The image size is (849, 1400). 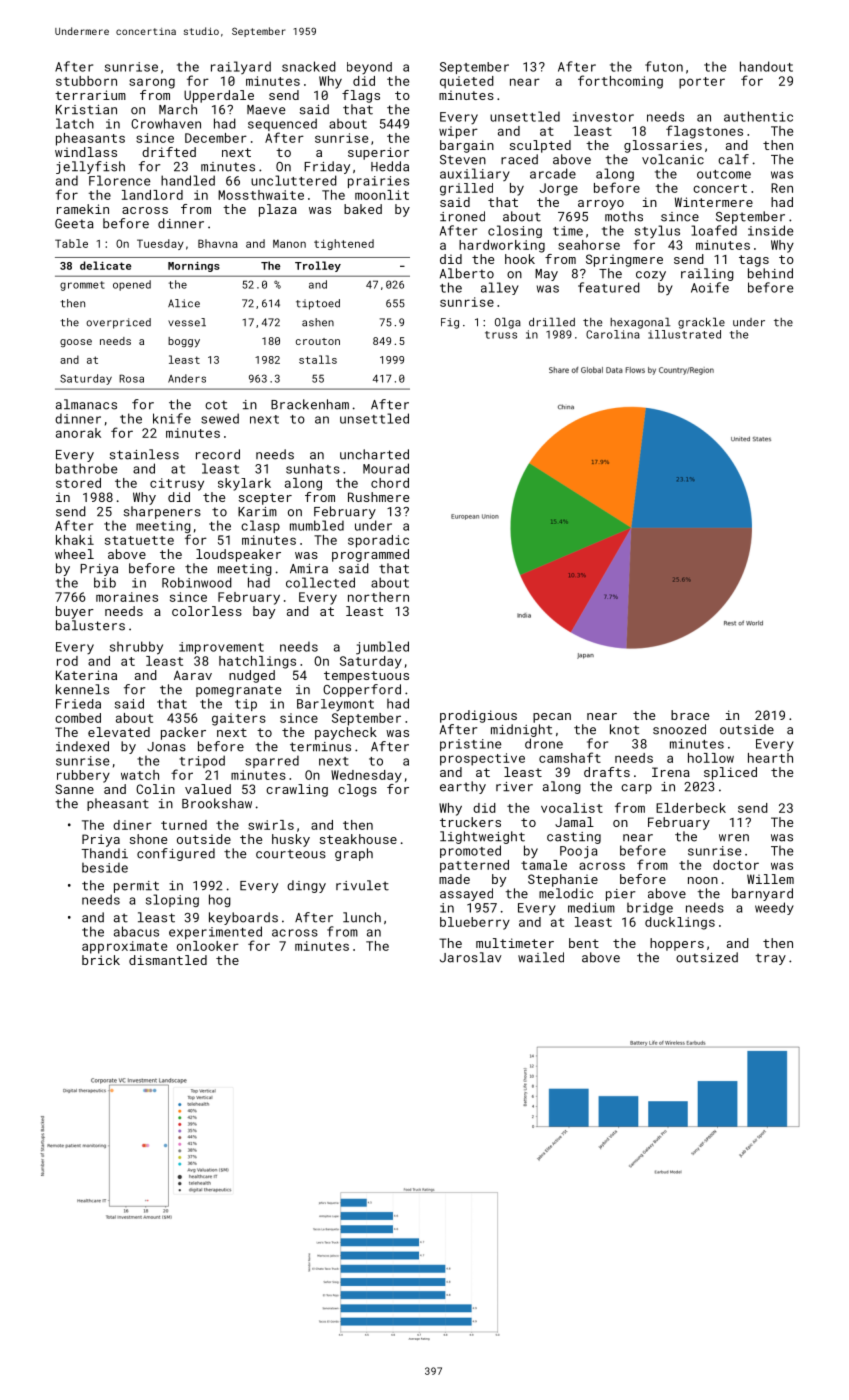 What do you see at coordinates (369, 68) in the screenshot?
I see `beyond` at bounding box center [369, 68].
